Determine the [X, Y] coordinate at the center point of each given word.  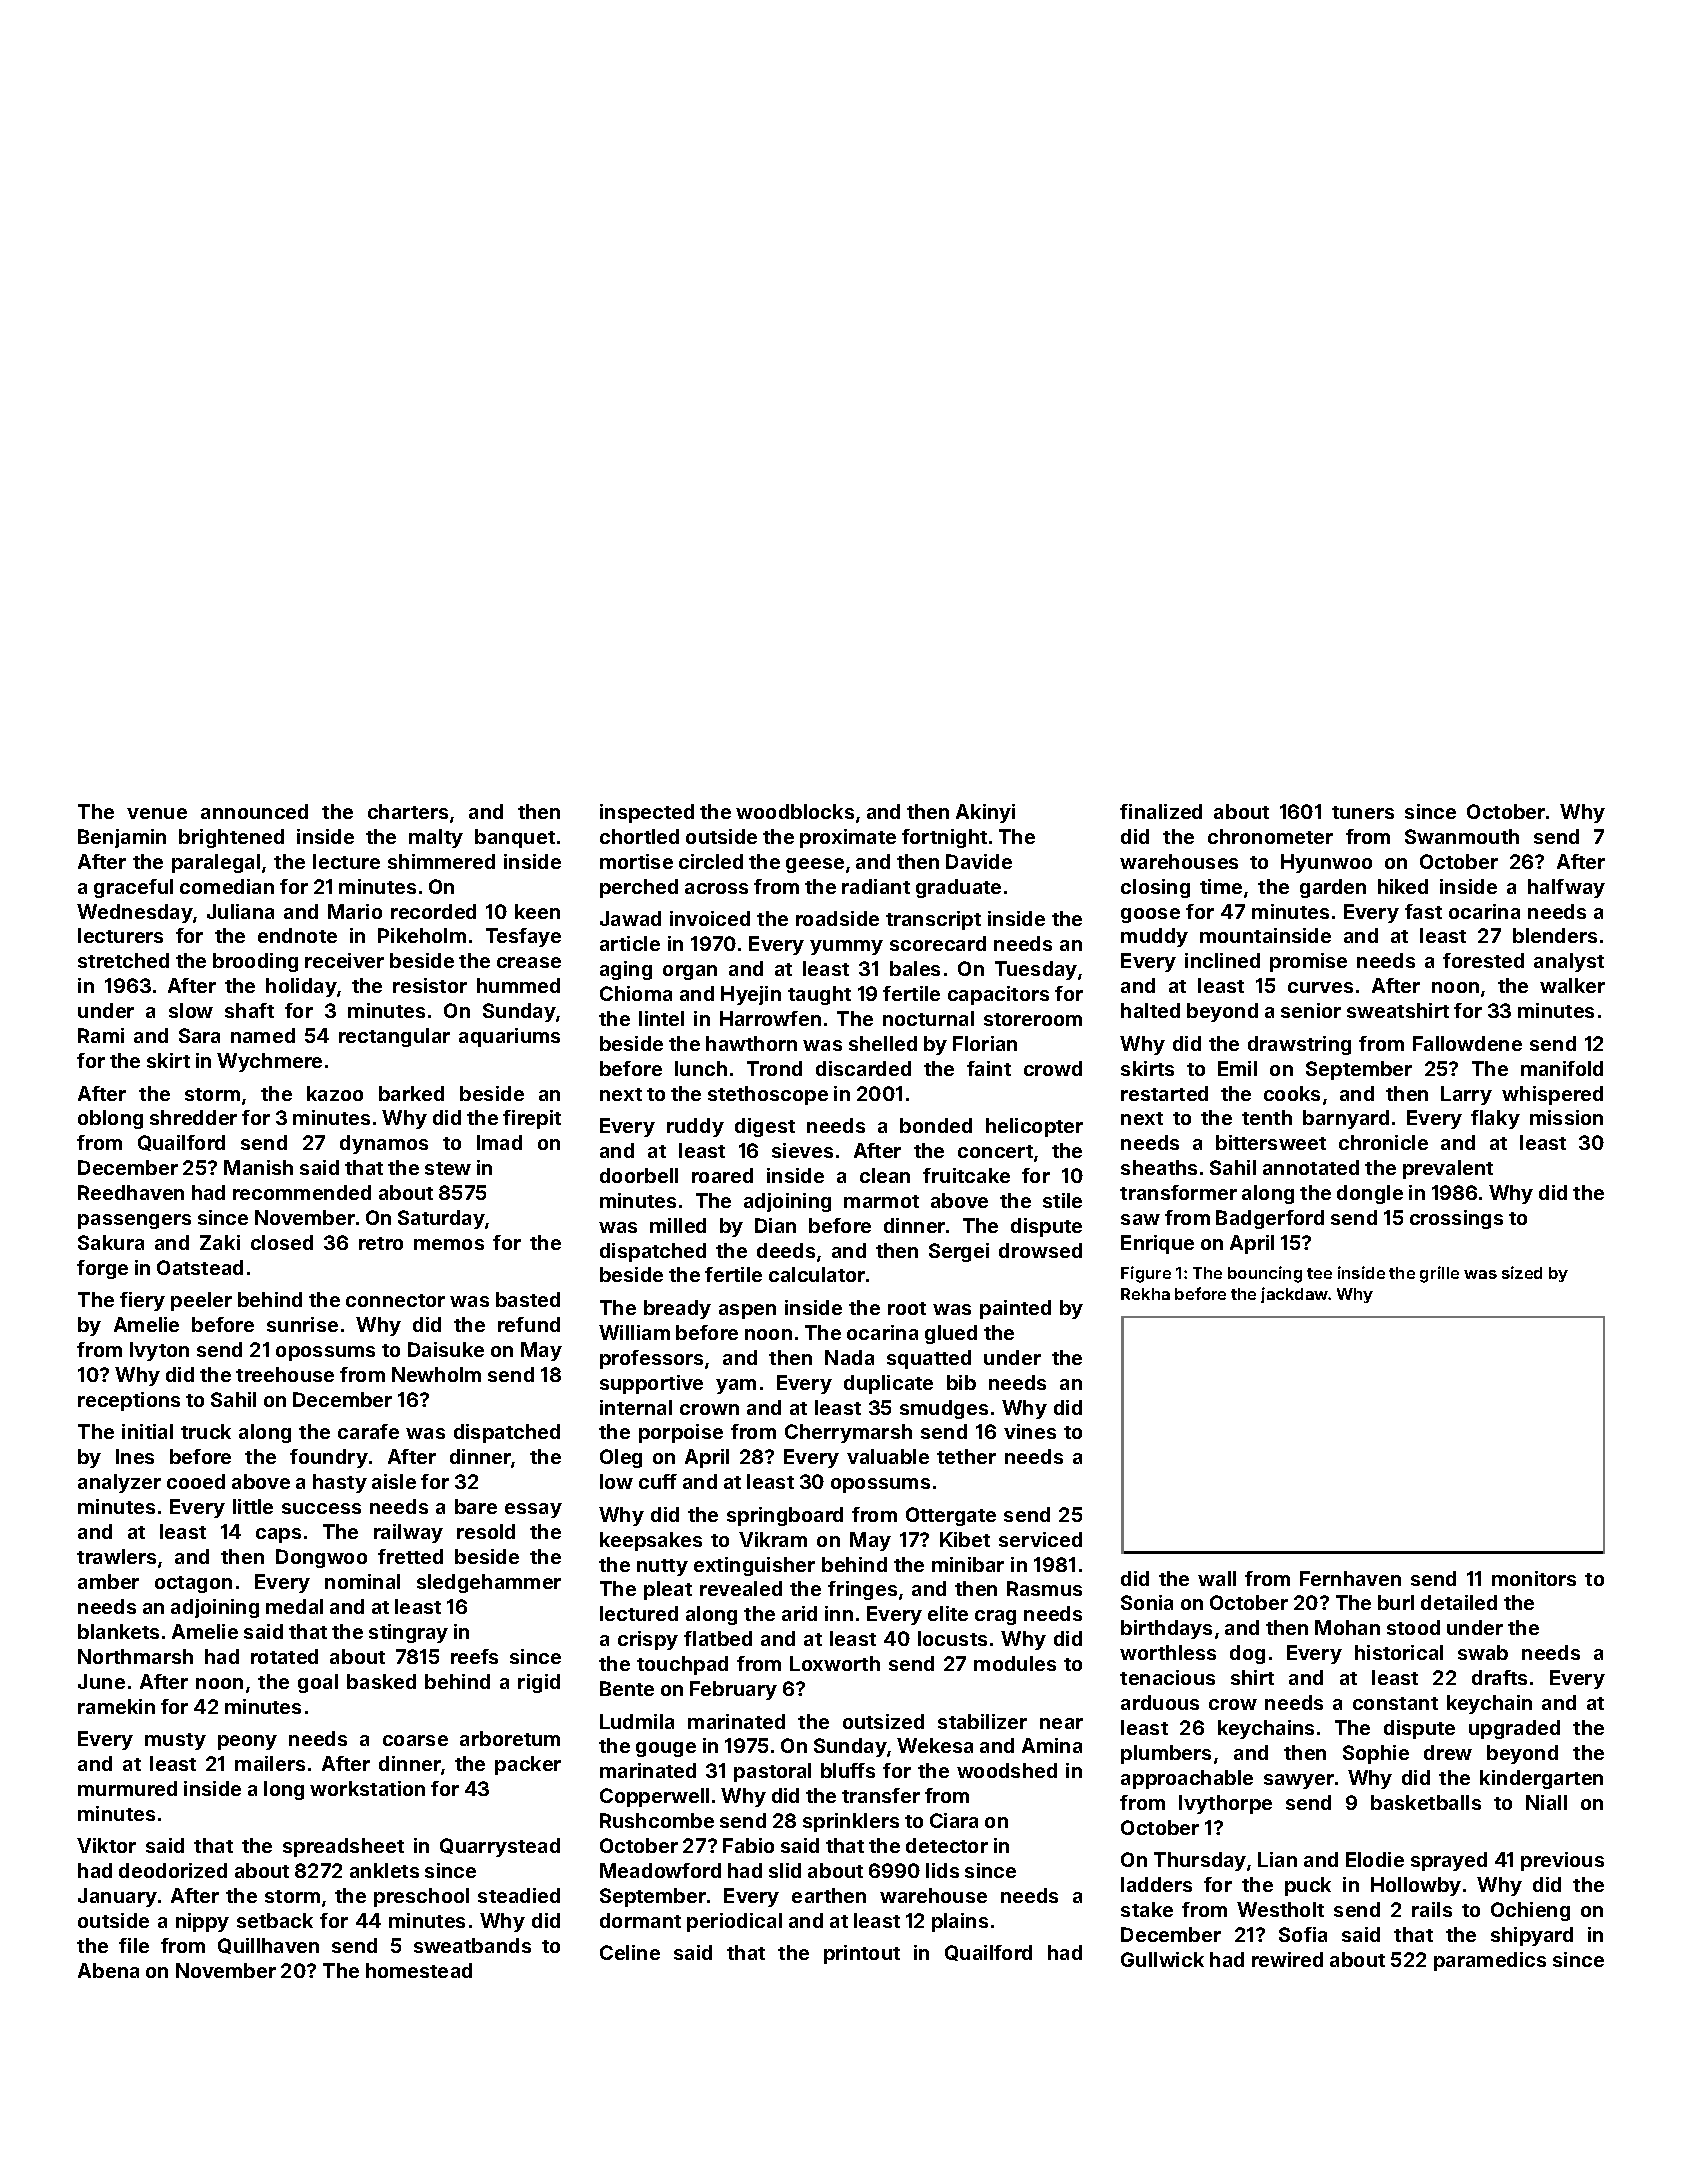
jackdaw [1295, 1295]
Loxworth [835, 1663]
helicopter [1034, 1127]
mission [1566, 1117]
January [117, 1897]
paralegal [216, 863]
